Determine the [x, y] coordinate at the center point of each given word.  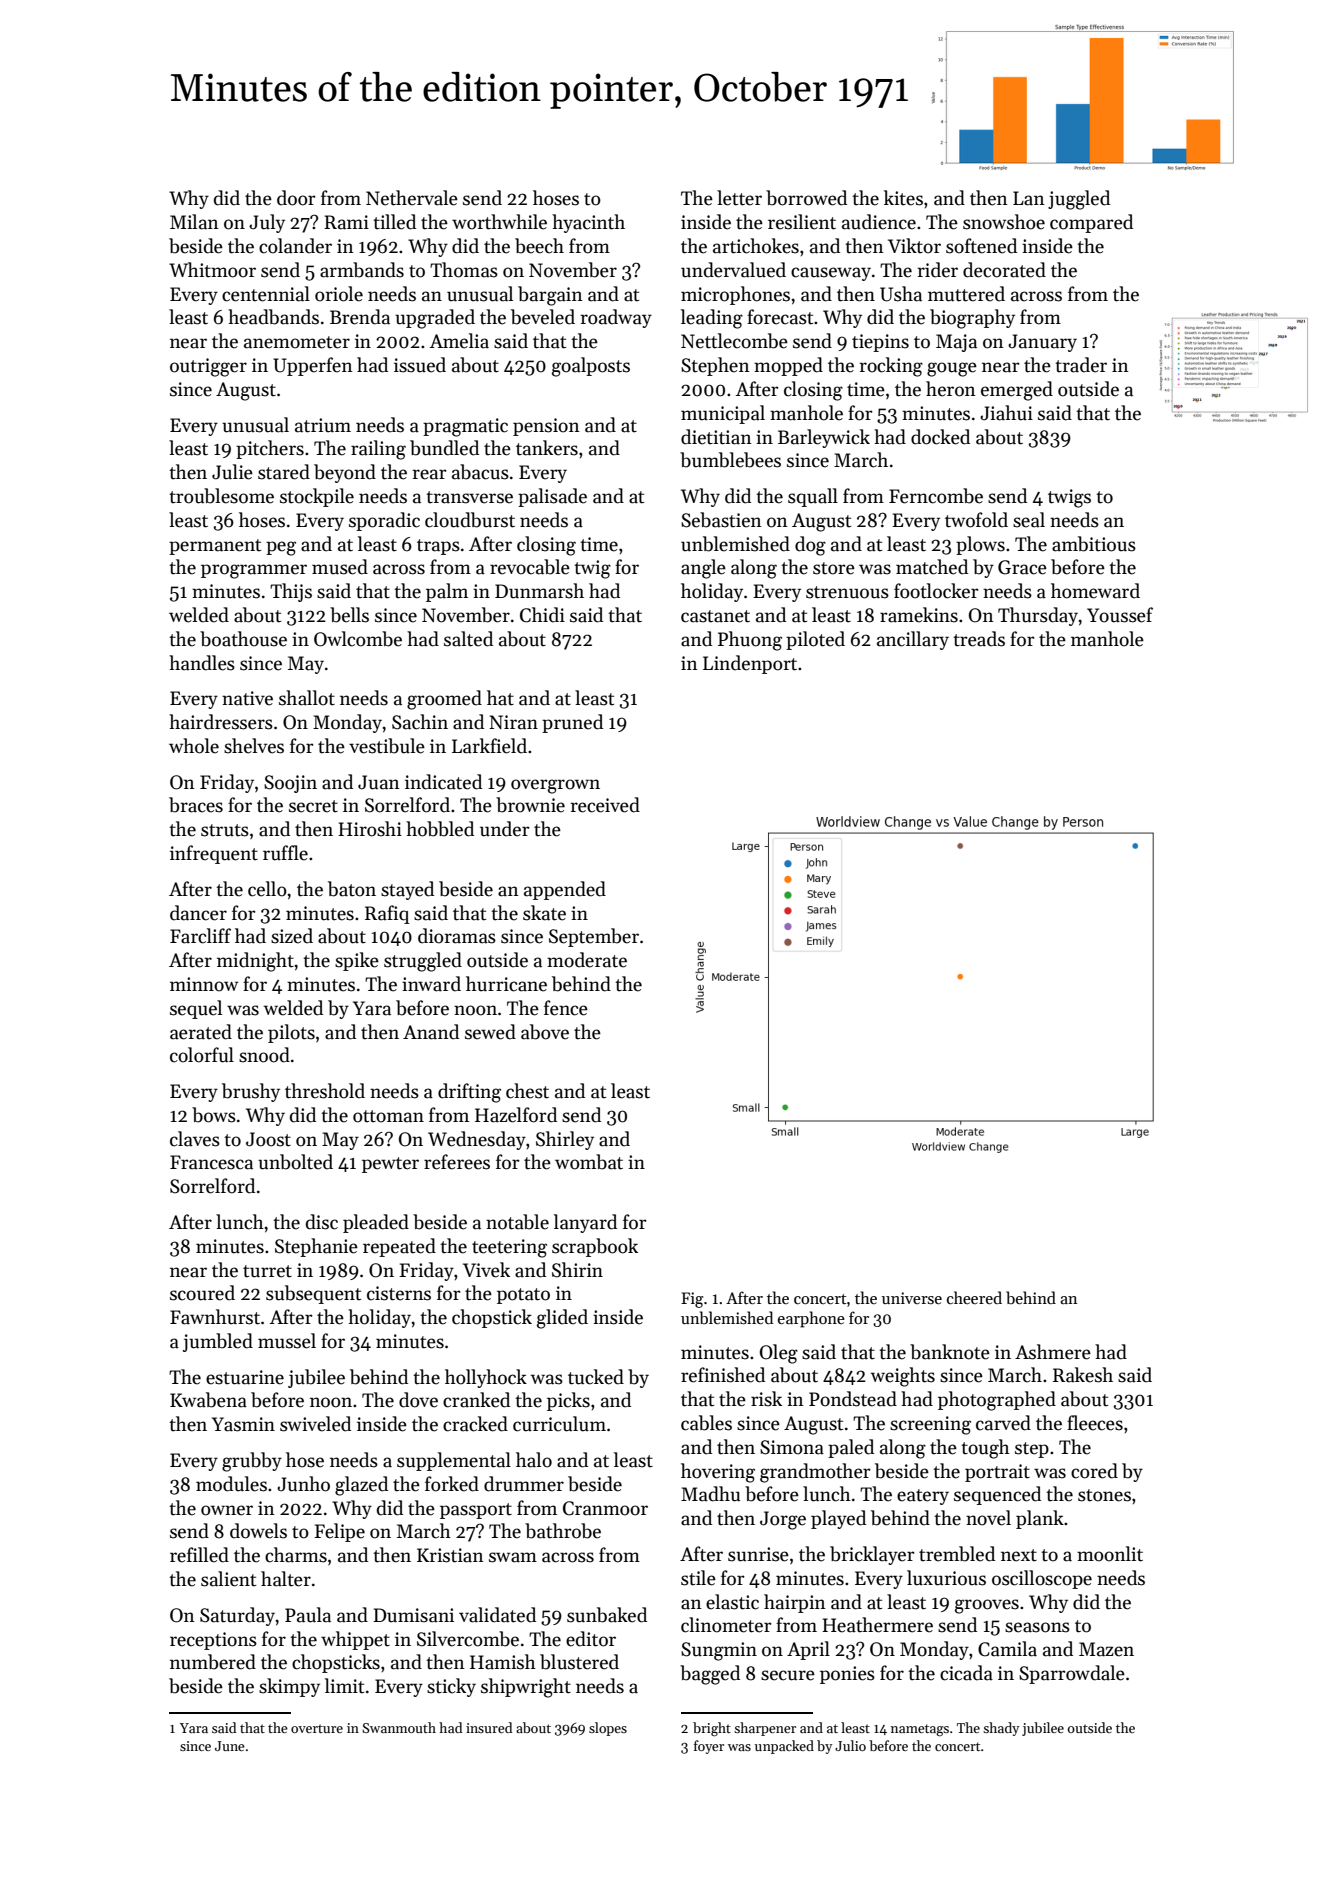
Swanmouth [399, 1727]
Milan [194, 222]
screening [930, 1425]
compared [1091, 223]
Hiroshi [370, 829]
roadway [616, 318]
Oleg [779, 1354]
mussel [287, 1341]
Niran [513, 722]
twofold [976, 520]
